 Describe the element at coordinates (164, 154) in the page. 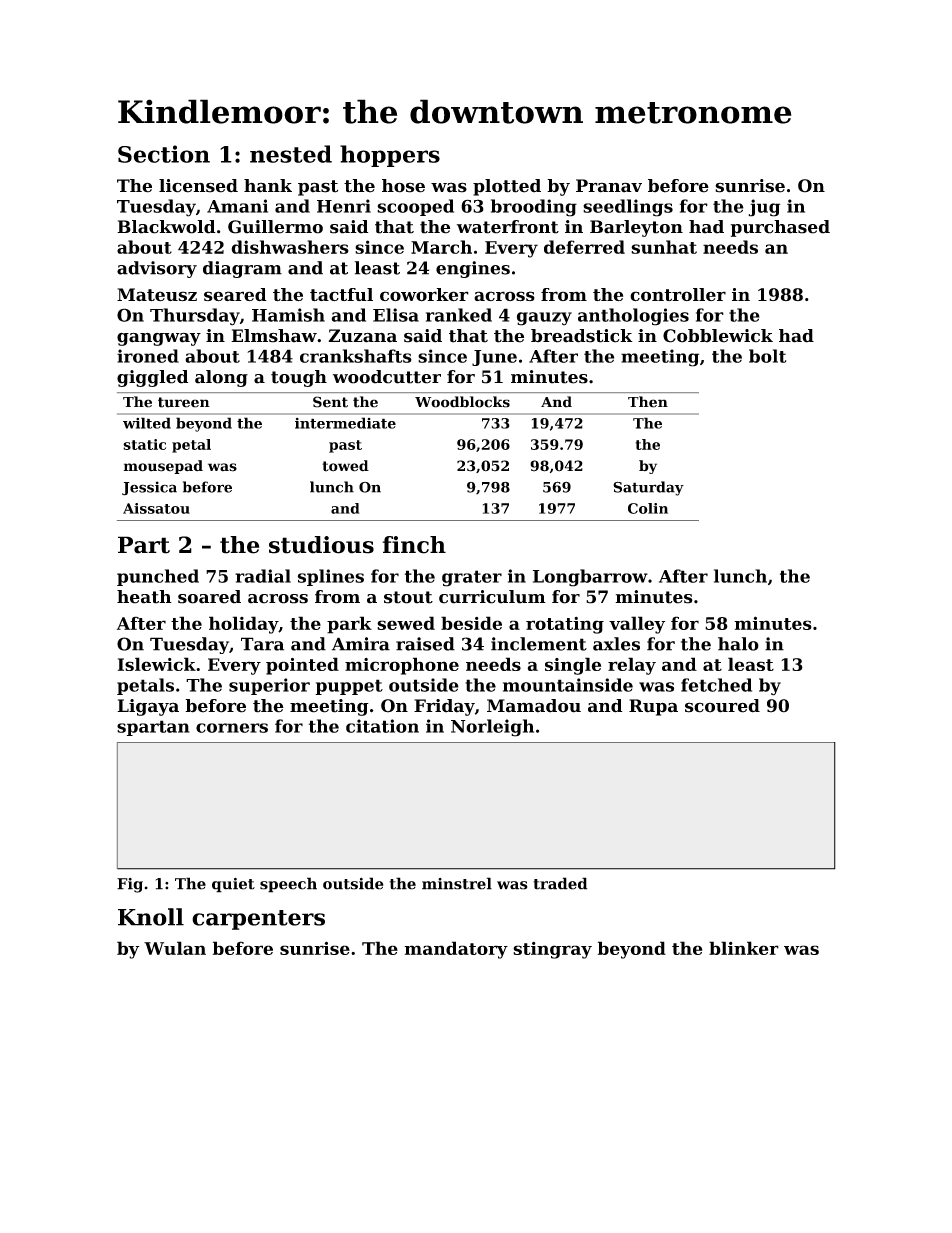

I see `Section` at that location.
